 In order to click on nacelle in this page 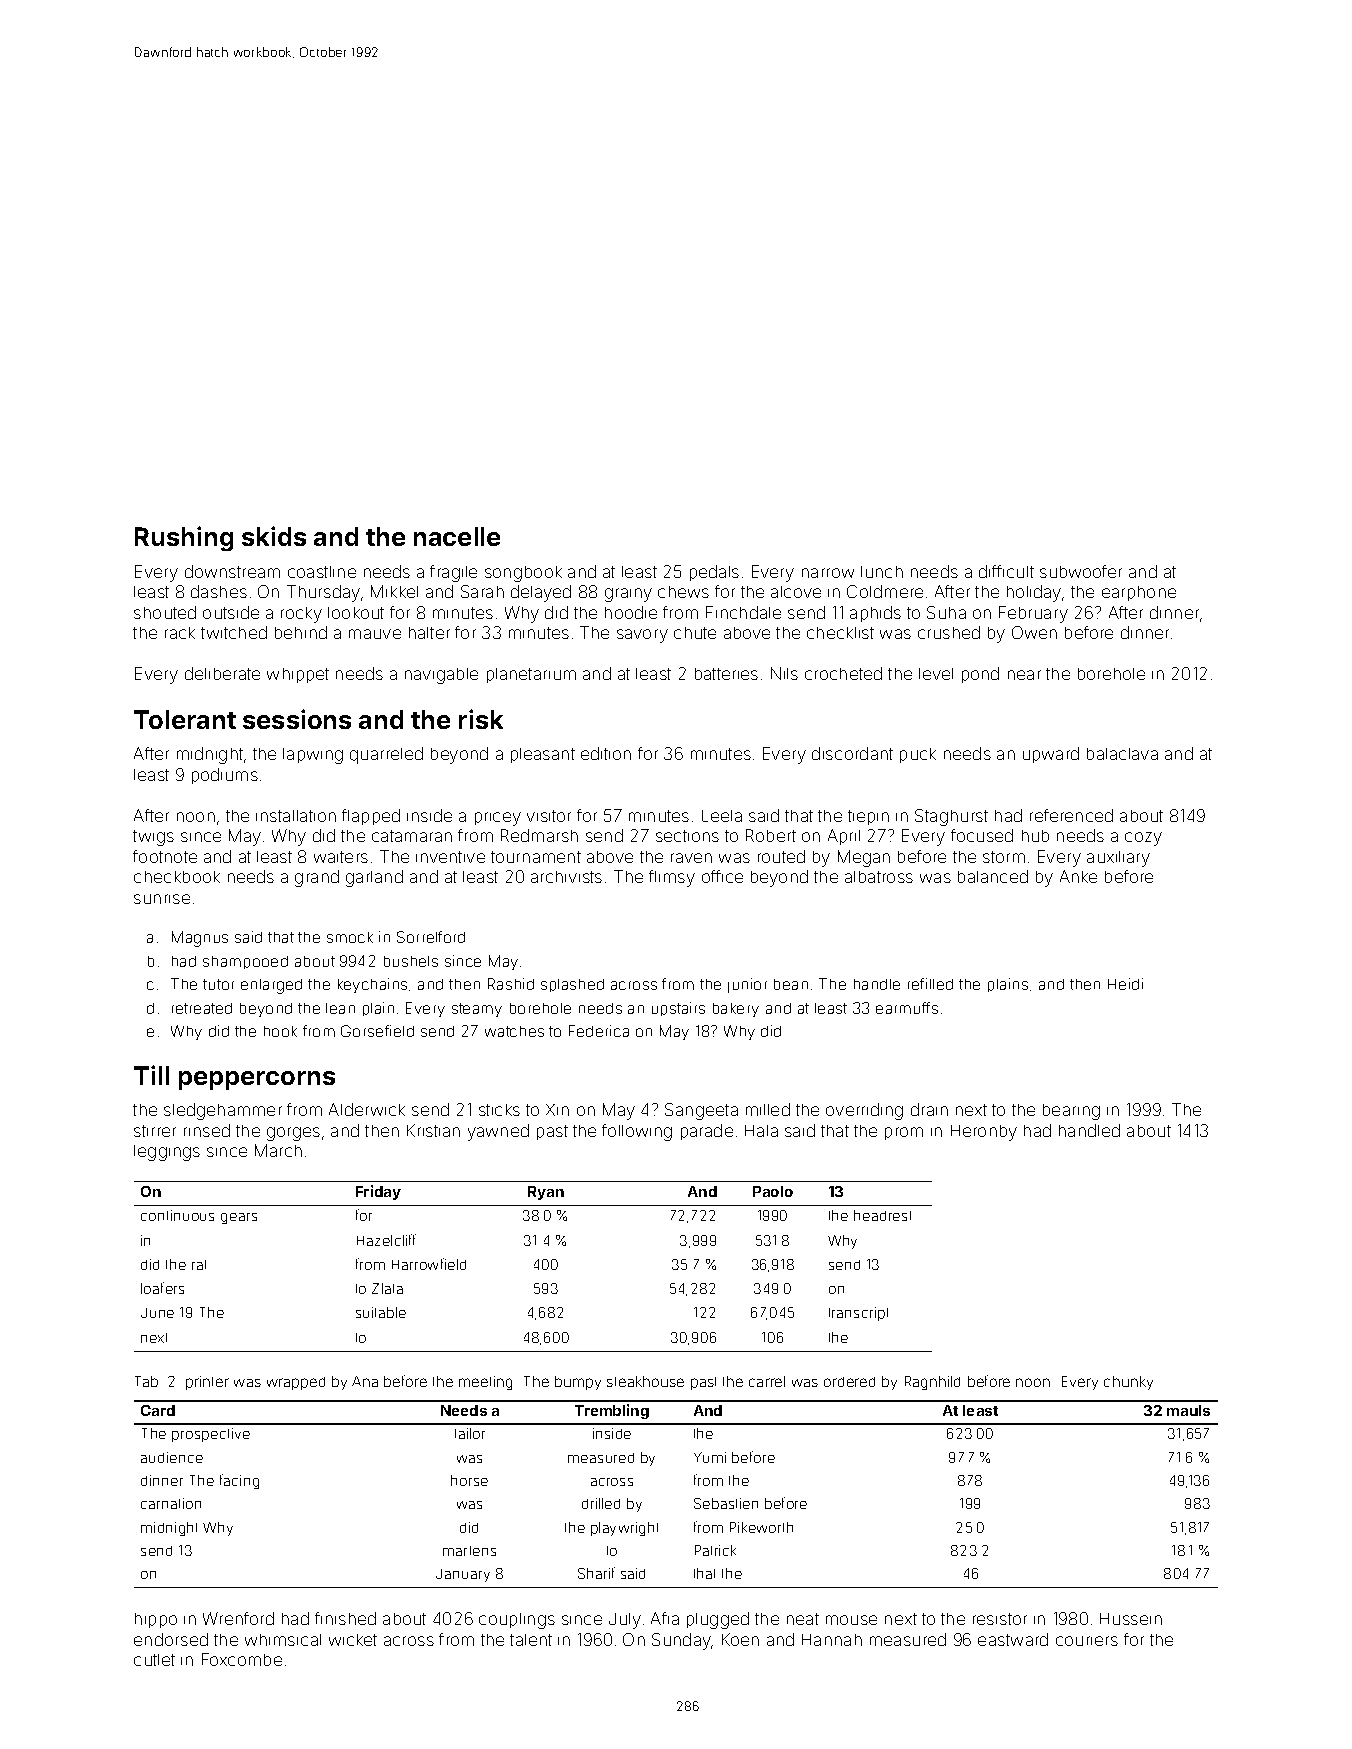, I will do `click(457, 536)`.
